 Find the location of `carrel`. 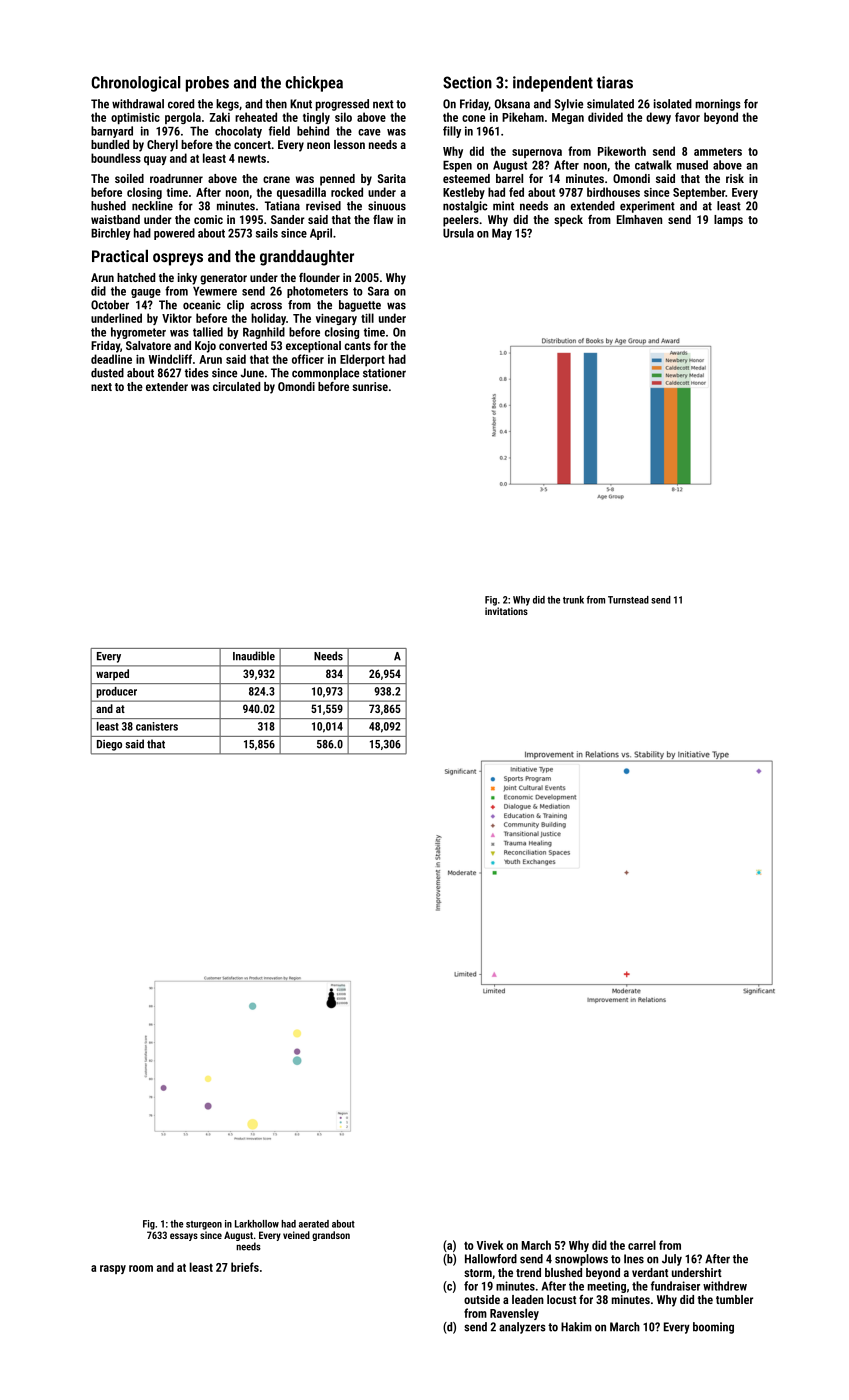

carrel is located at coordinates (642, 1245).
